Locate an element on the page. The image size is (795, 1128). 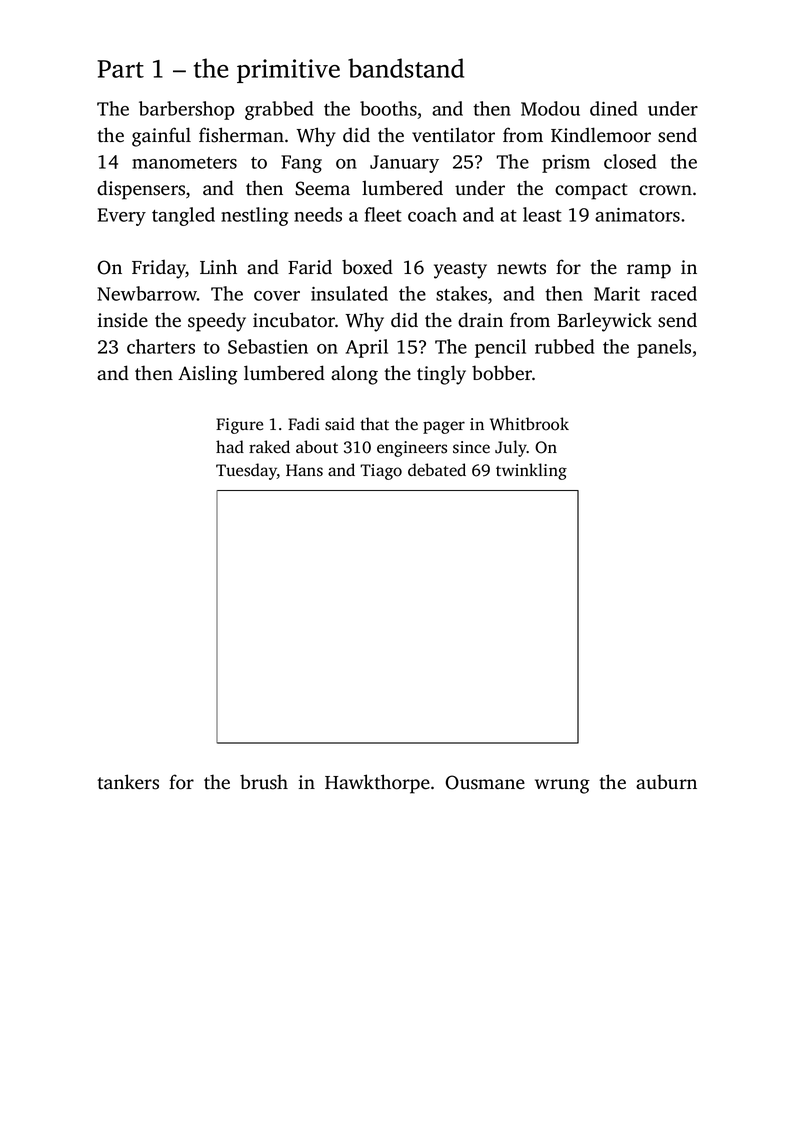
wrung is located at coordinates (562, 786).
